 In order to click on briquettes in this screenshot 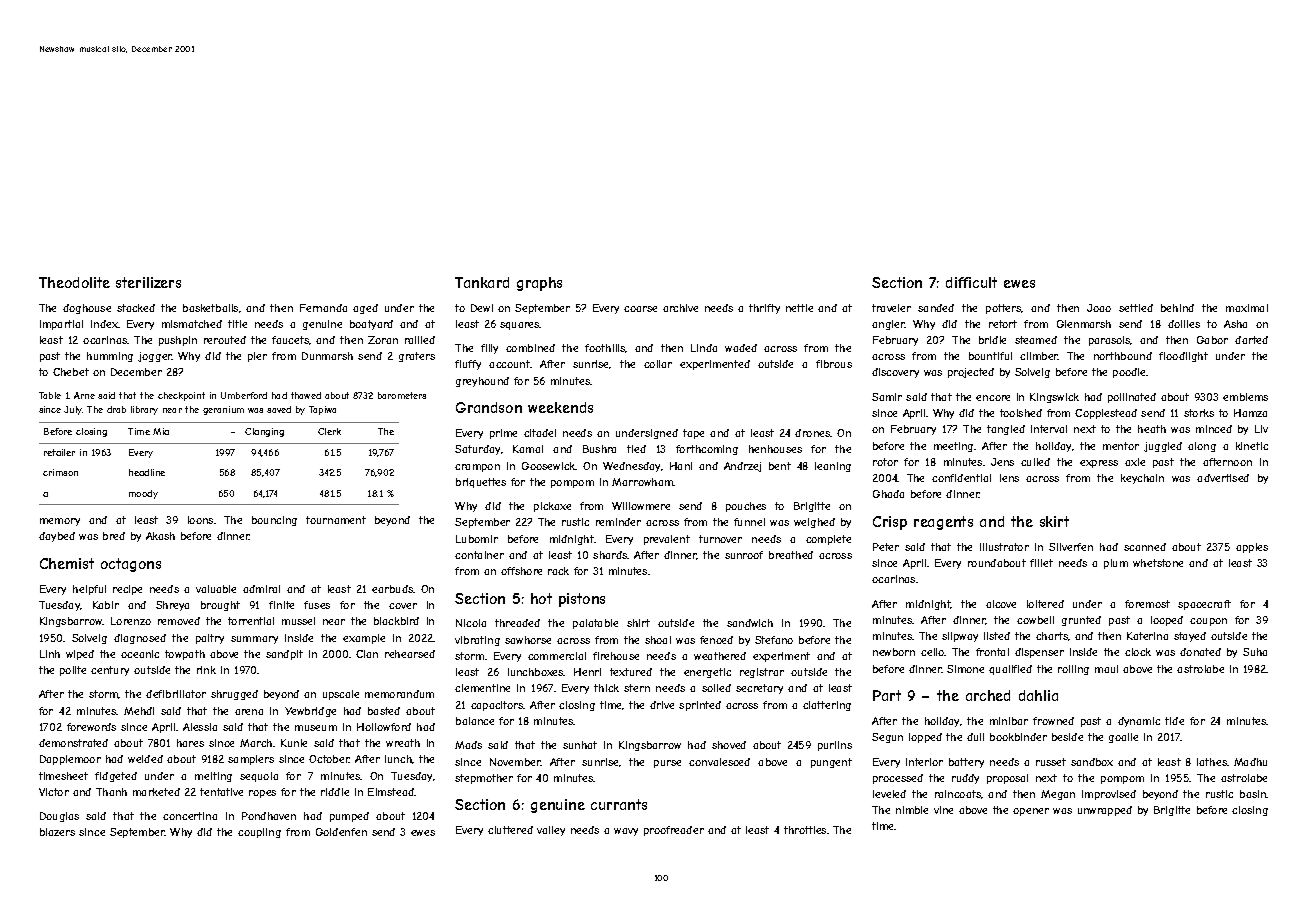, I will do `click(481, 483)`.
